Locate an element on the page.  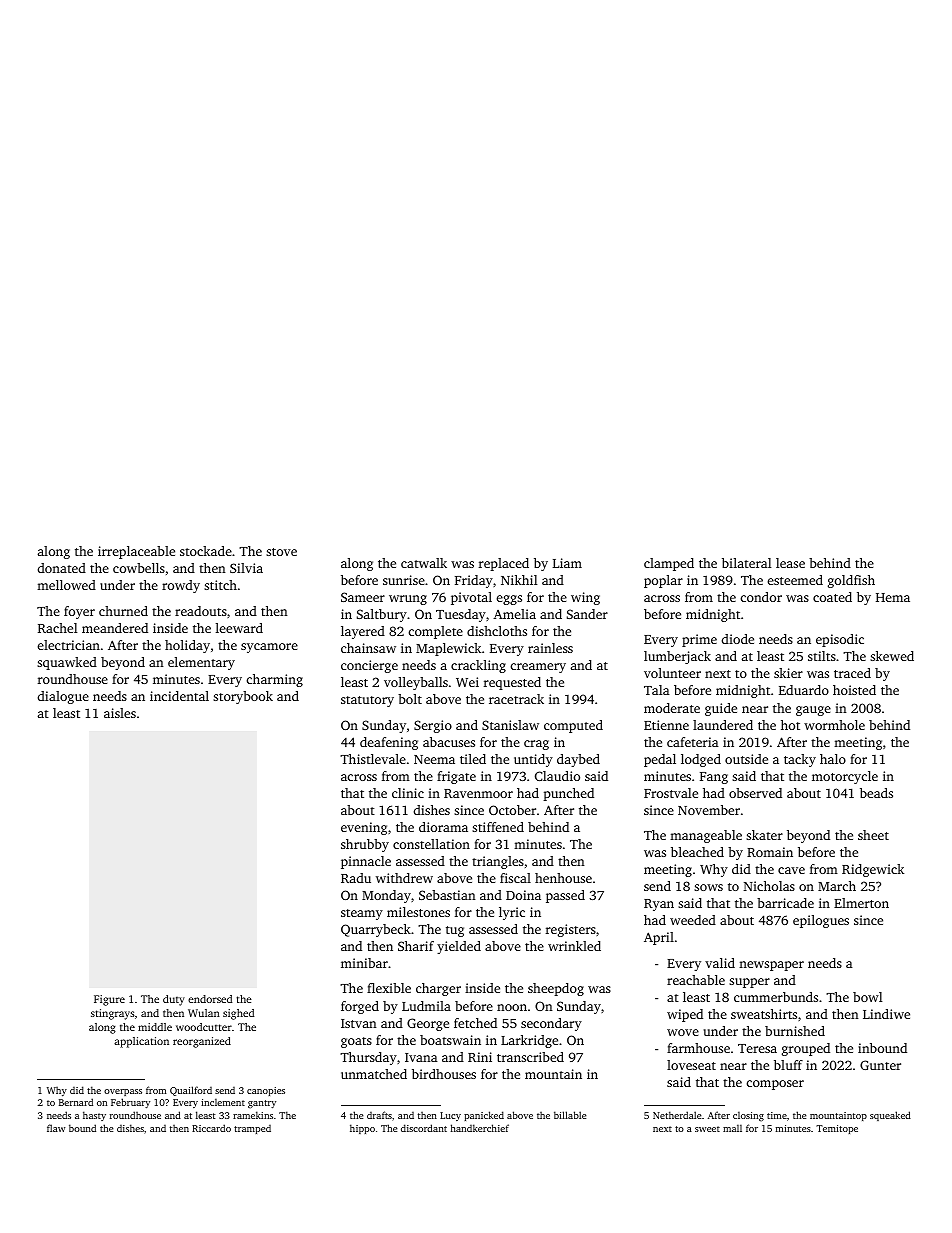
Stanislaw is located at coordinates (510, 725).
